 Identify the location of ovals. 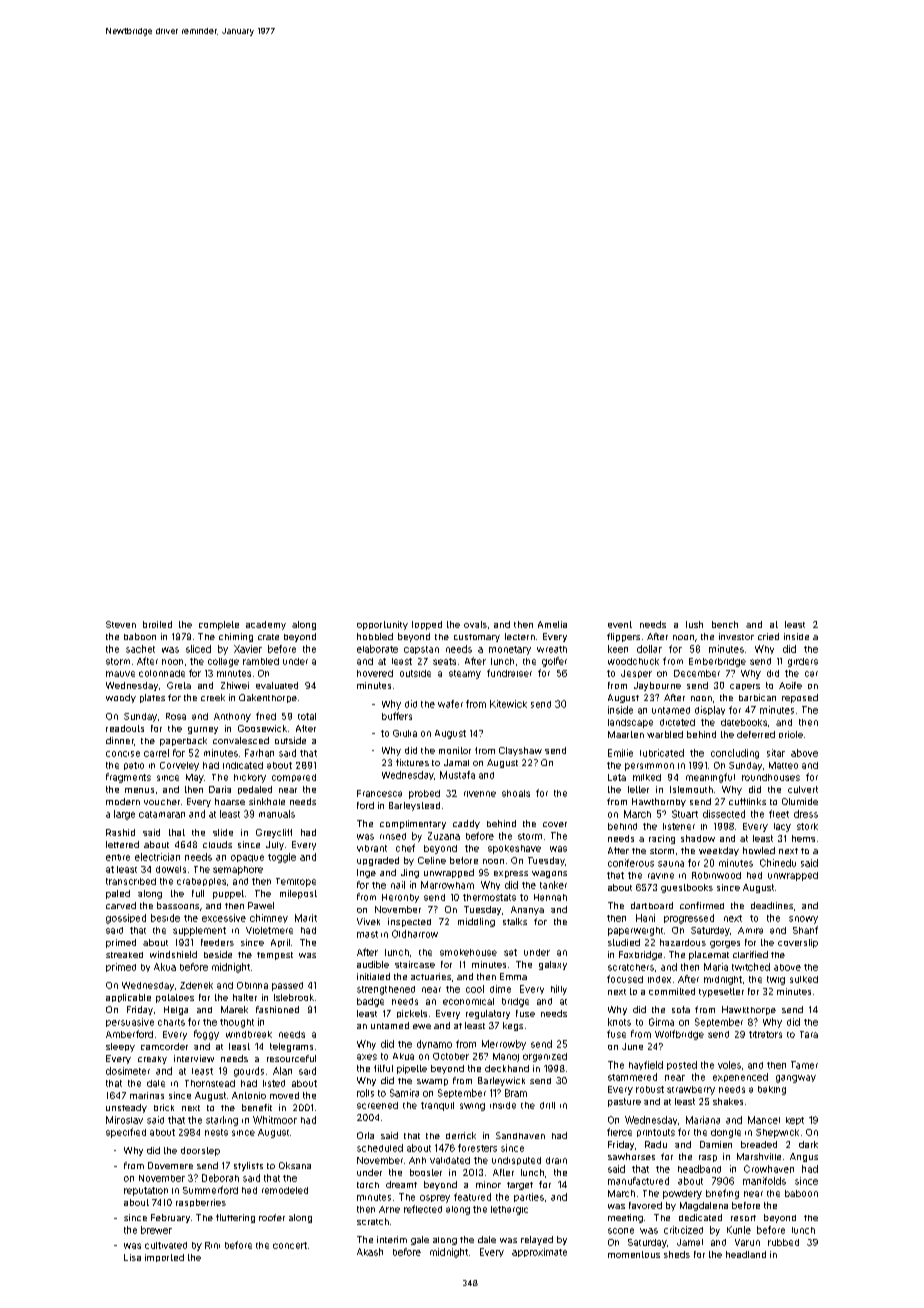
(475, 624).
